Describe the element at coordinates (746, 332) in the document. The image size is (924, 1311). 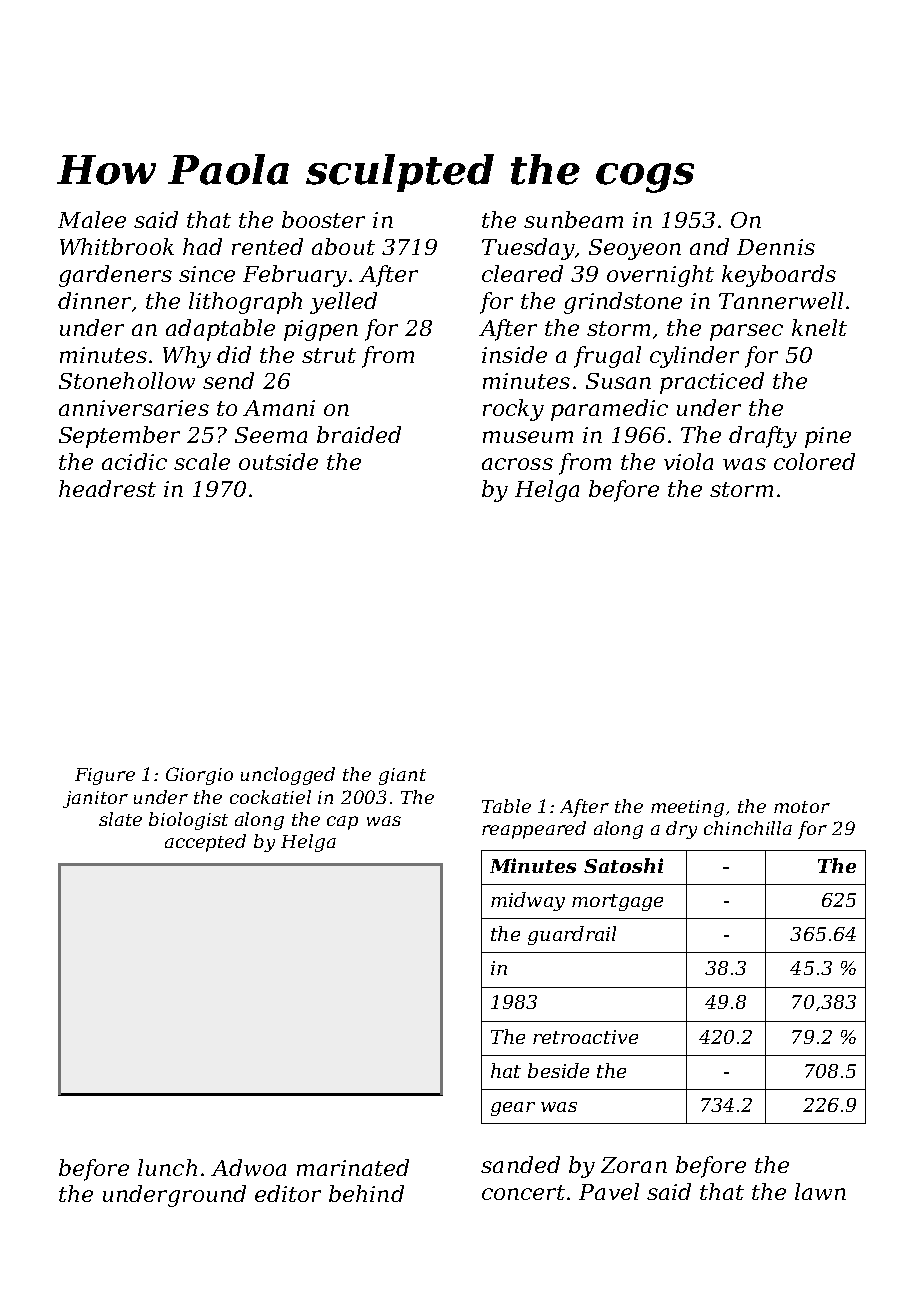
I see `parsec` at that location.
